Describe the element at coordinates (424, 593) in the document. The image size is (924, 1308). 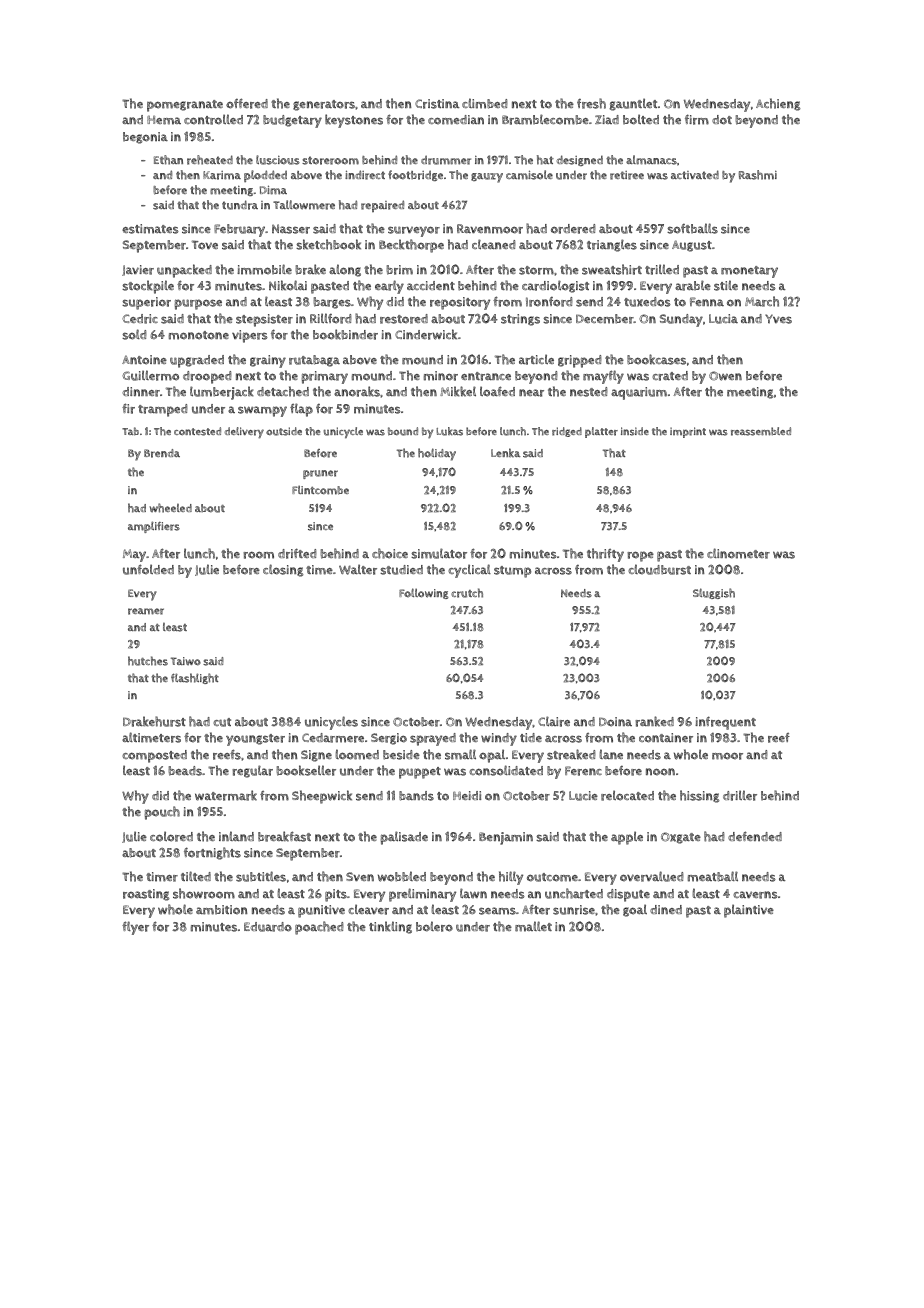
I see `Following` at that location.
